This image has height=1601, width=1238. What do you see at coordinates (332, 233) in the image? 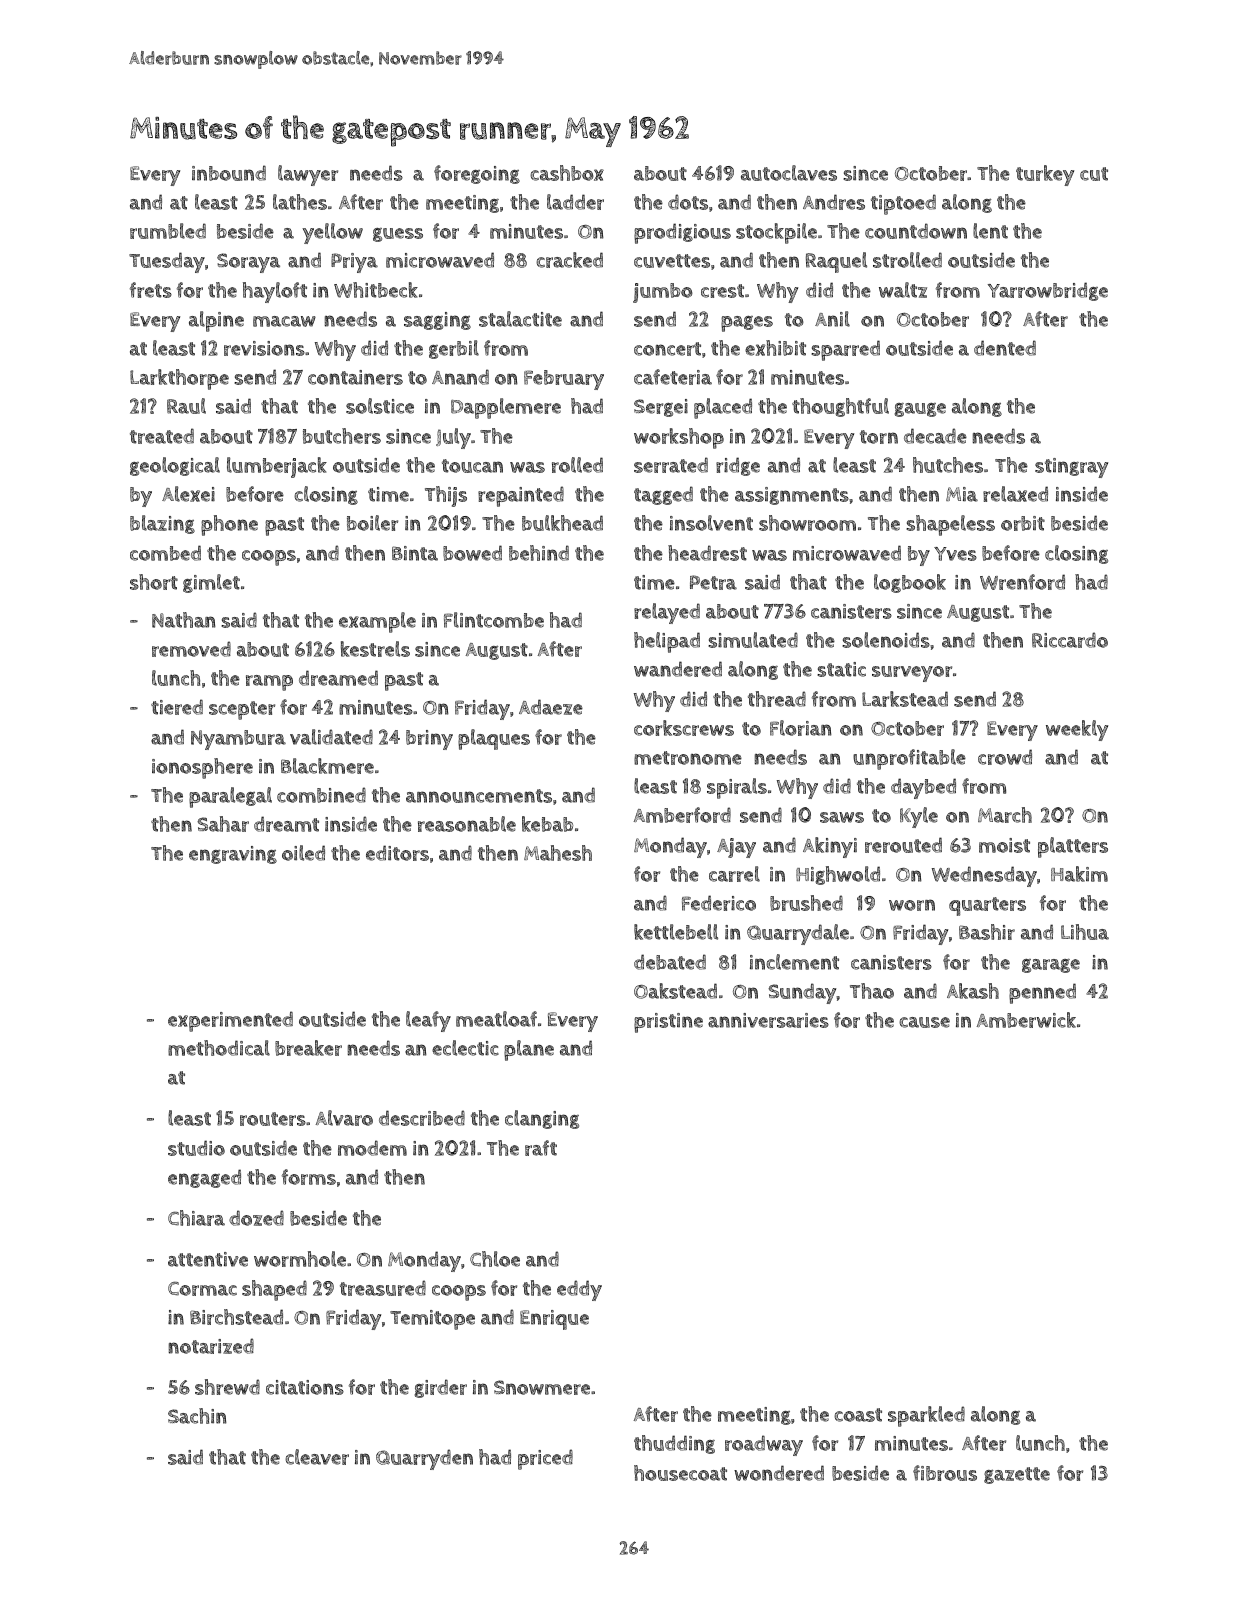
I see `yellow` at bounding box center [332, 233].
